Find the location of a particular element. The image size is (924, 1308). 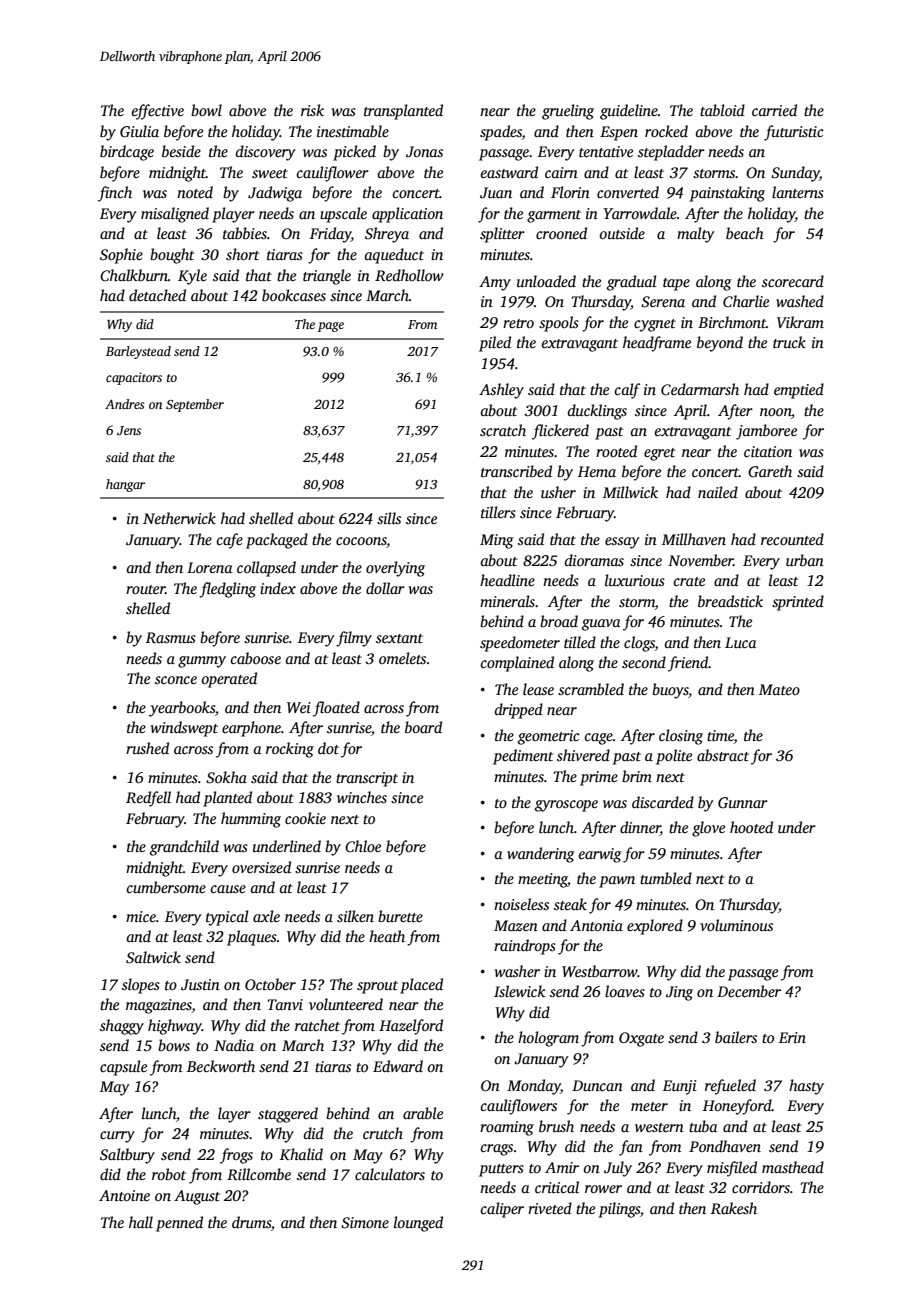

December is located at coordinates (749, 991).
